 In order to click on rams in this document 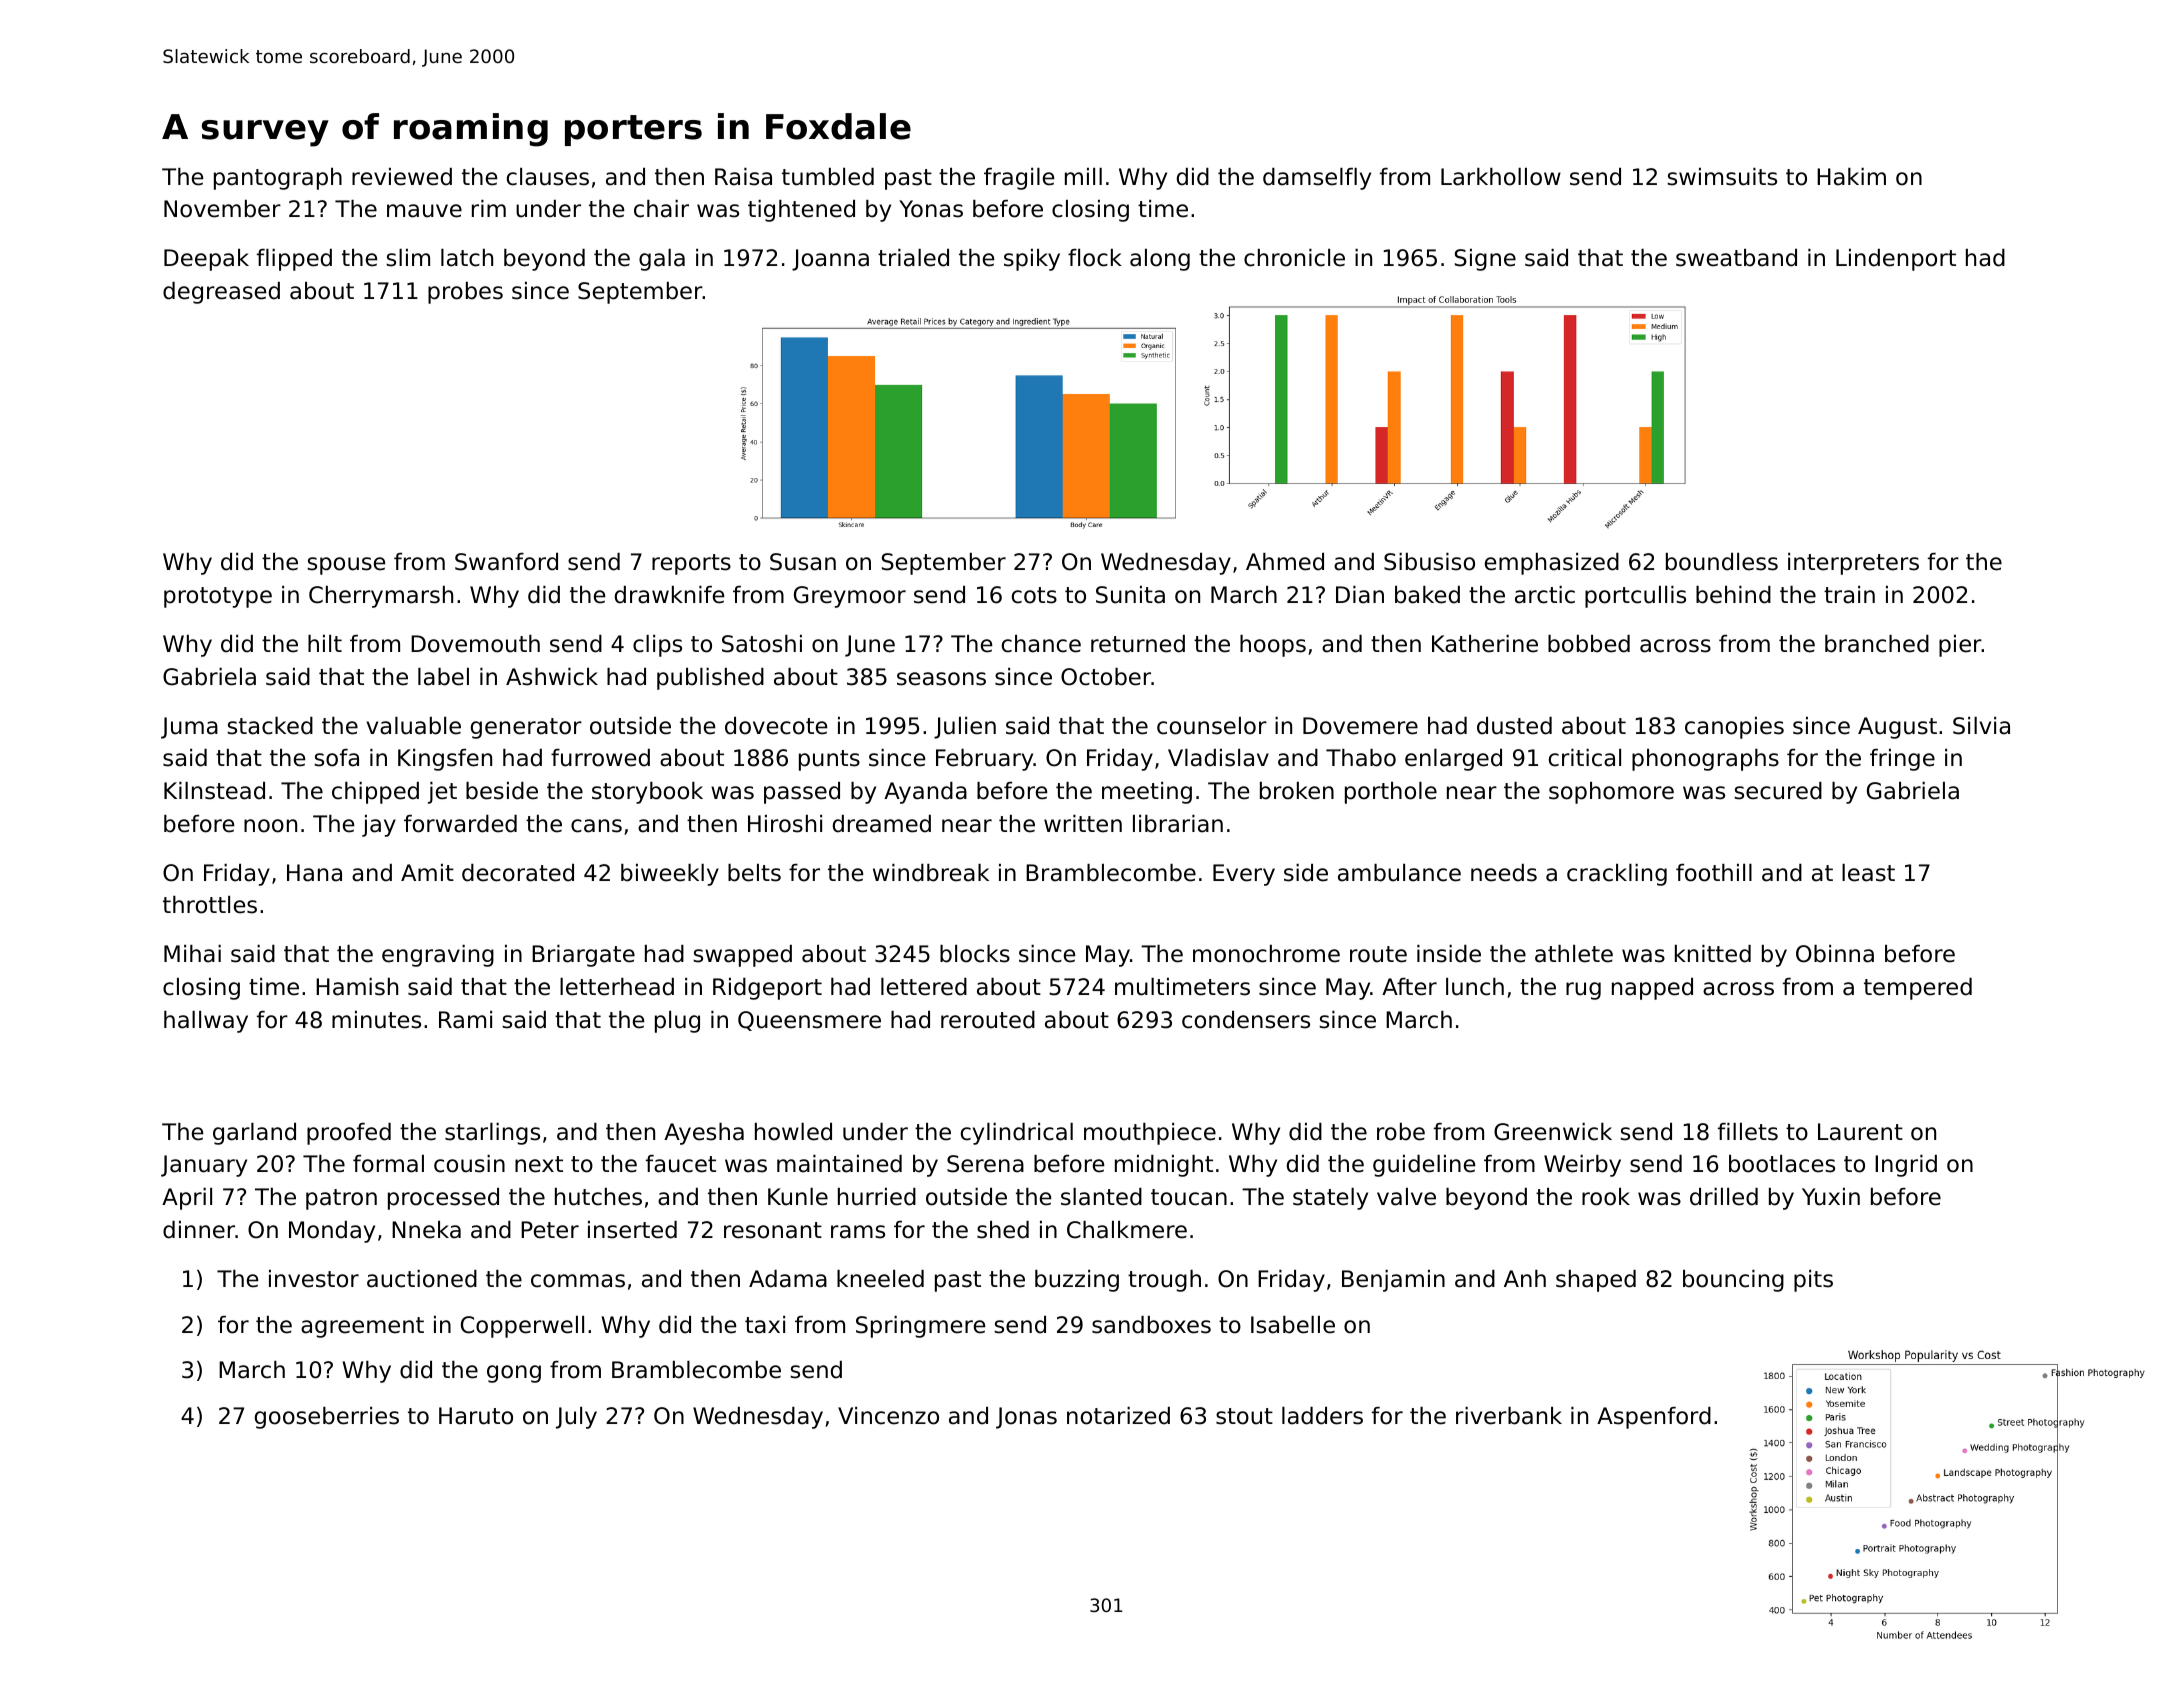, I will do `click(858, 1232)`.
